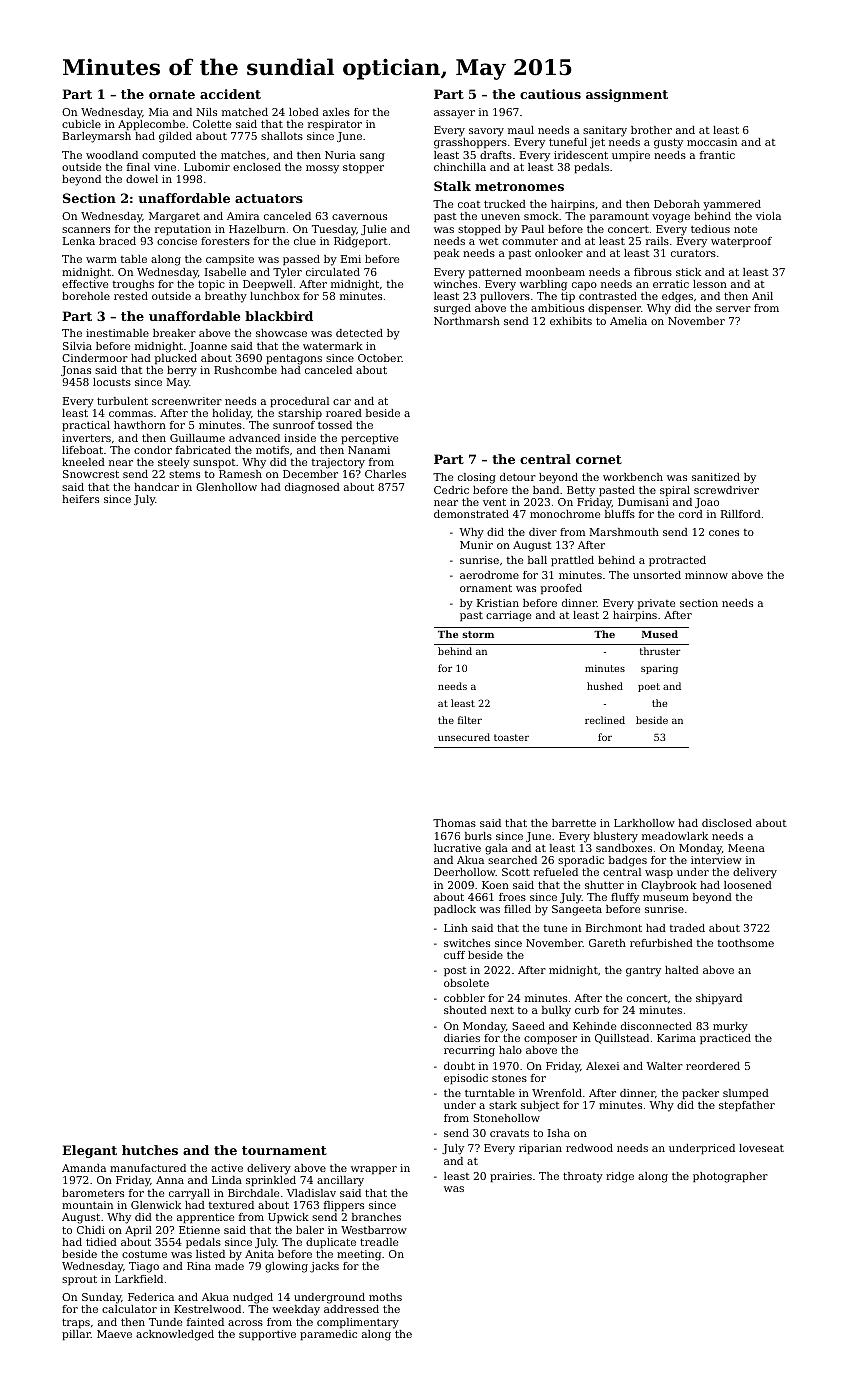 The height and width of the screenshot is (1400, 849). Describe the element at coordinates (460, 167) in the screenshot. I see `chinchilla` at that location.
